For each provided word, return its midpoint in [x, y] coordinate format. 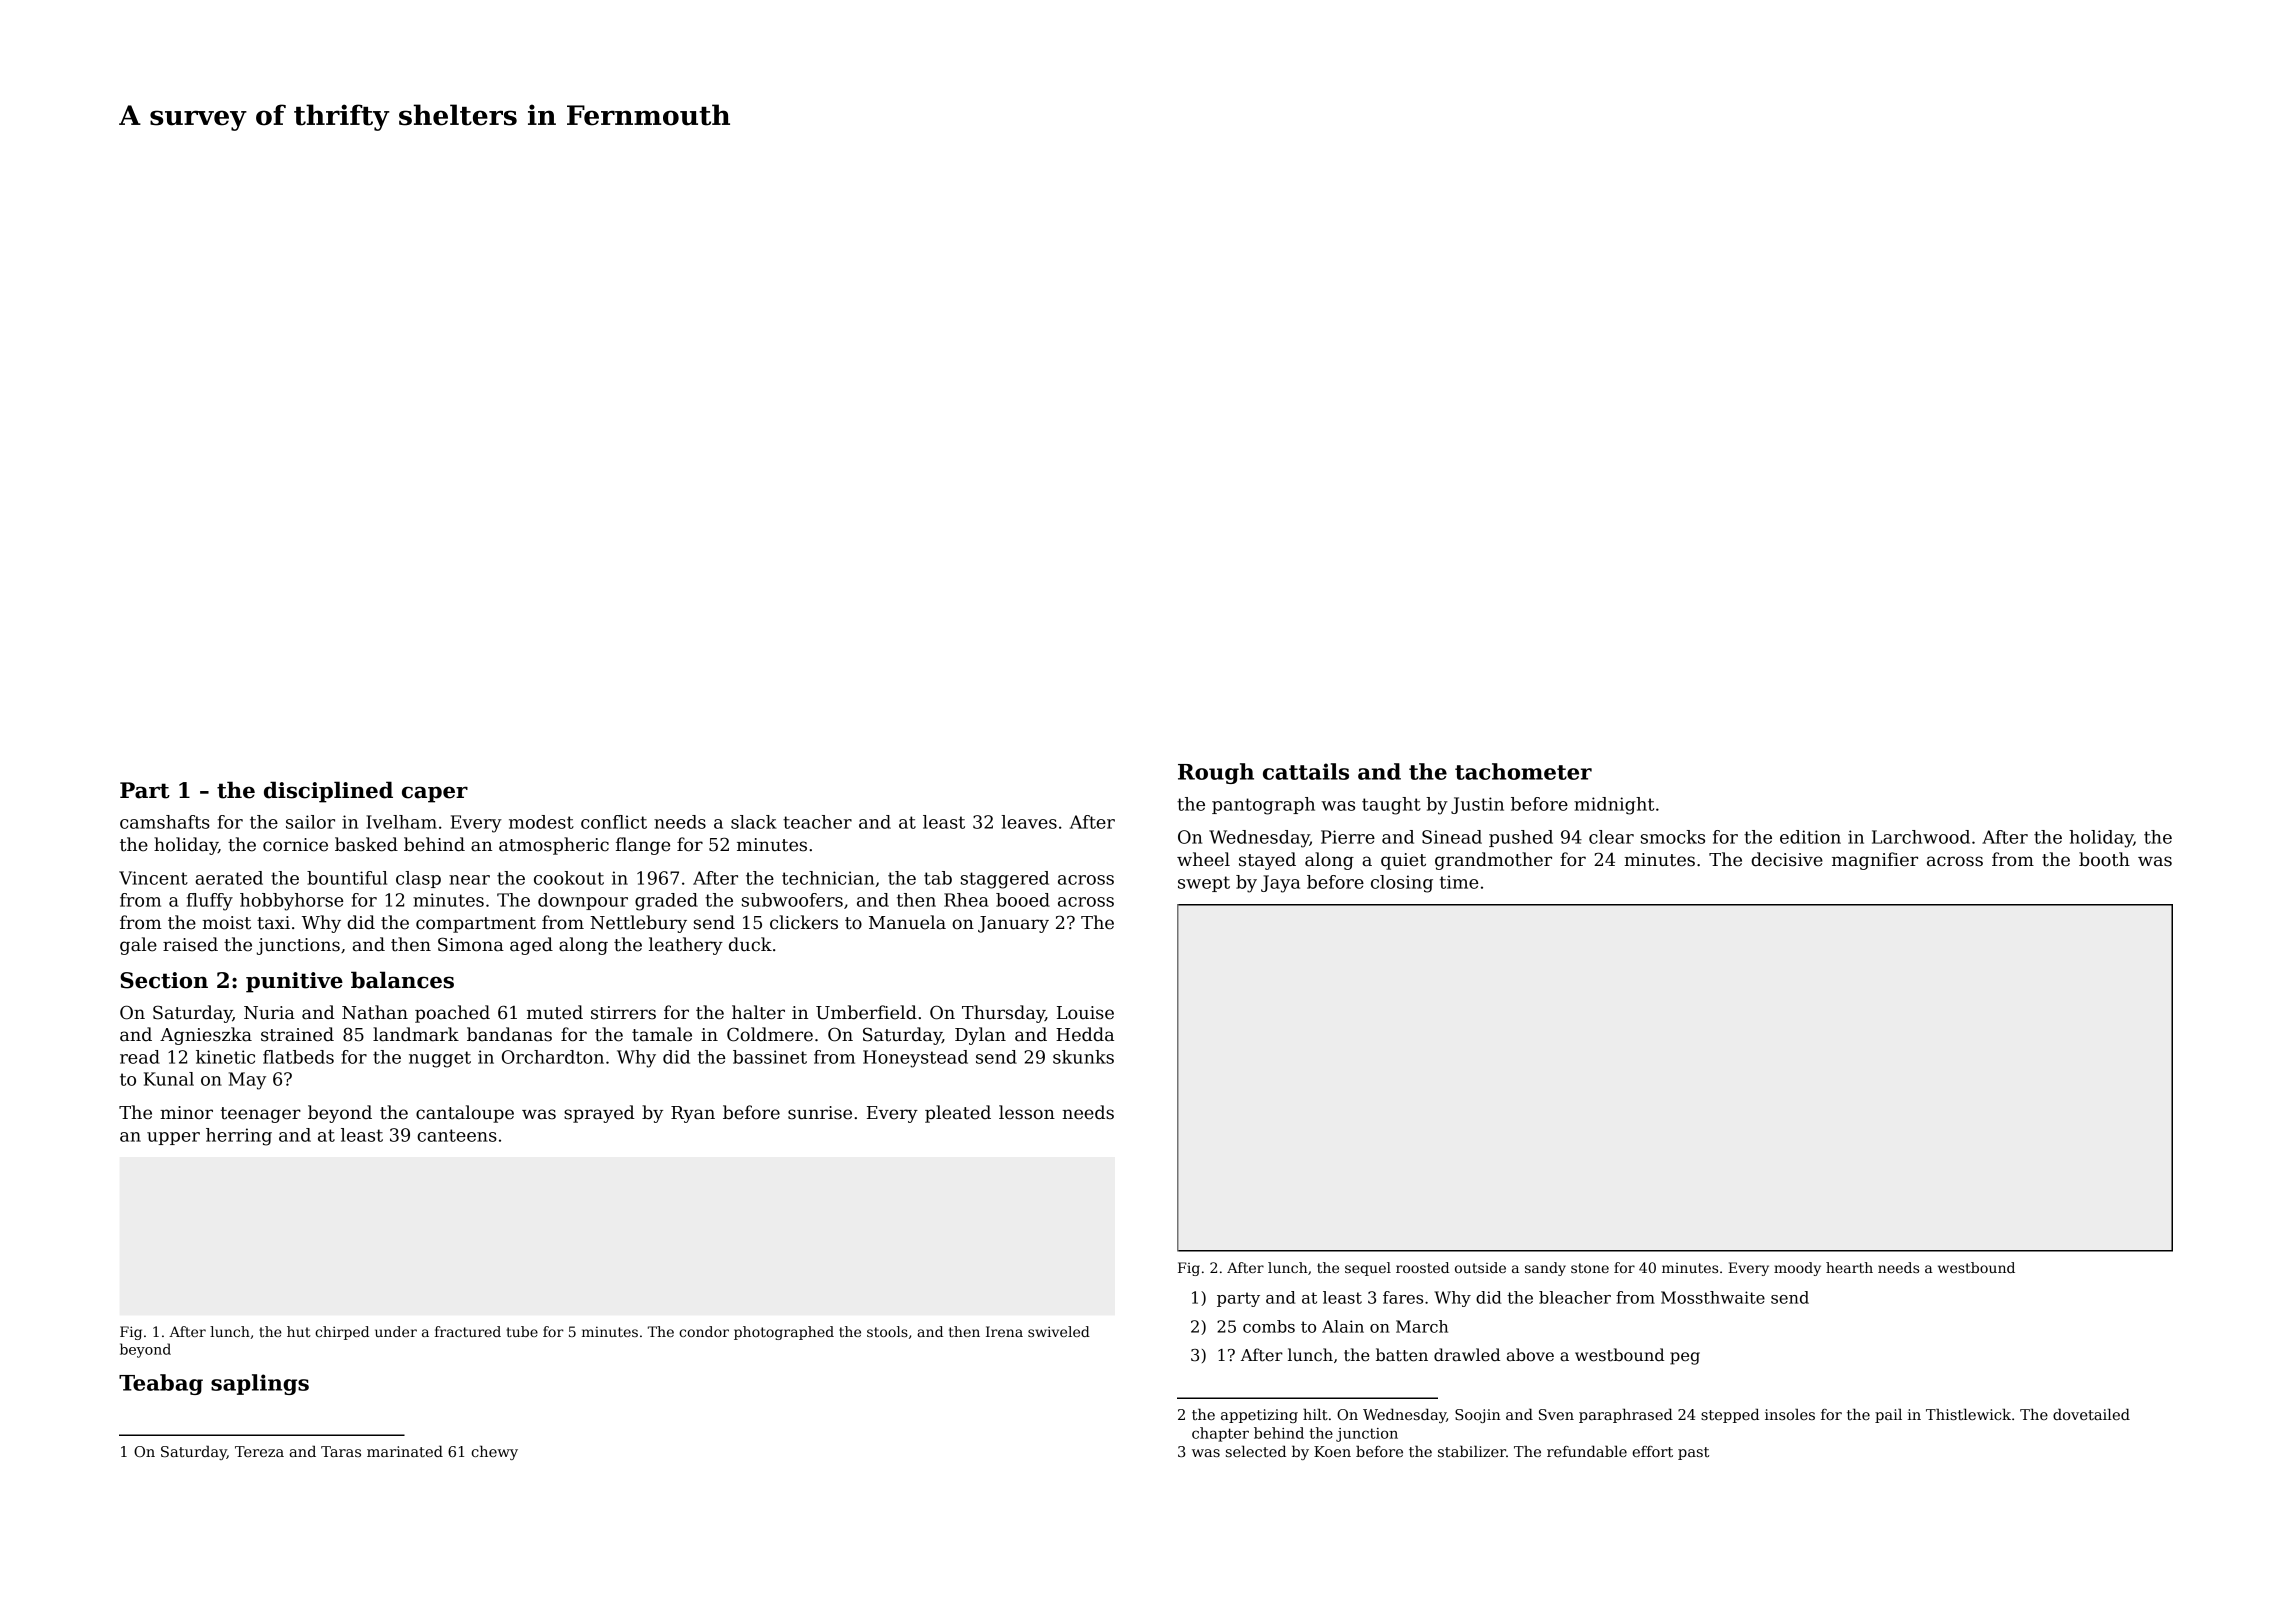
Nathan [375, 1012]
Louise [1085, 1013]
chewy [494, 1452]
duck [750, 944]
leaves [1029, 822]
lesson [1027, 1112]
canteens [457, 1135]
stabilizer [1472, 1451]
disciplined [328, 792]
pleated [958, 1114]
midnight [1614, 806]
